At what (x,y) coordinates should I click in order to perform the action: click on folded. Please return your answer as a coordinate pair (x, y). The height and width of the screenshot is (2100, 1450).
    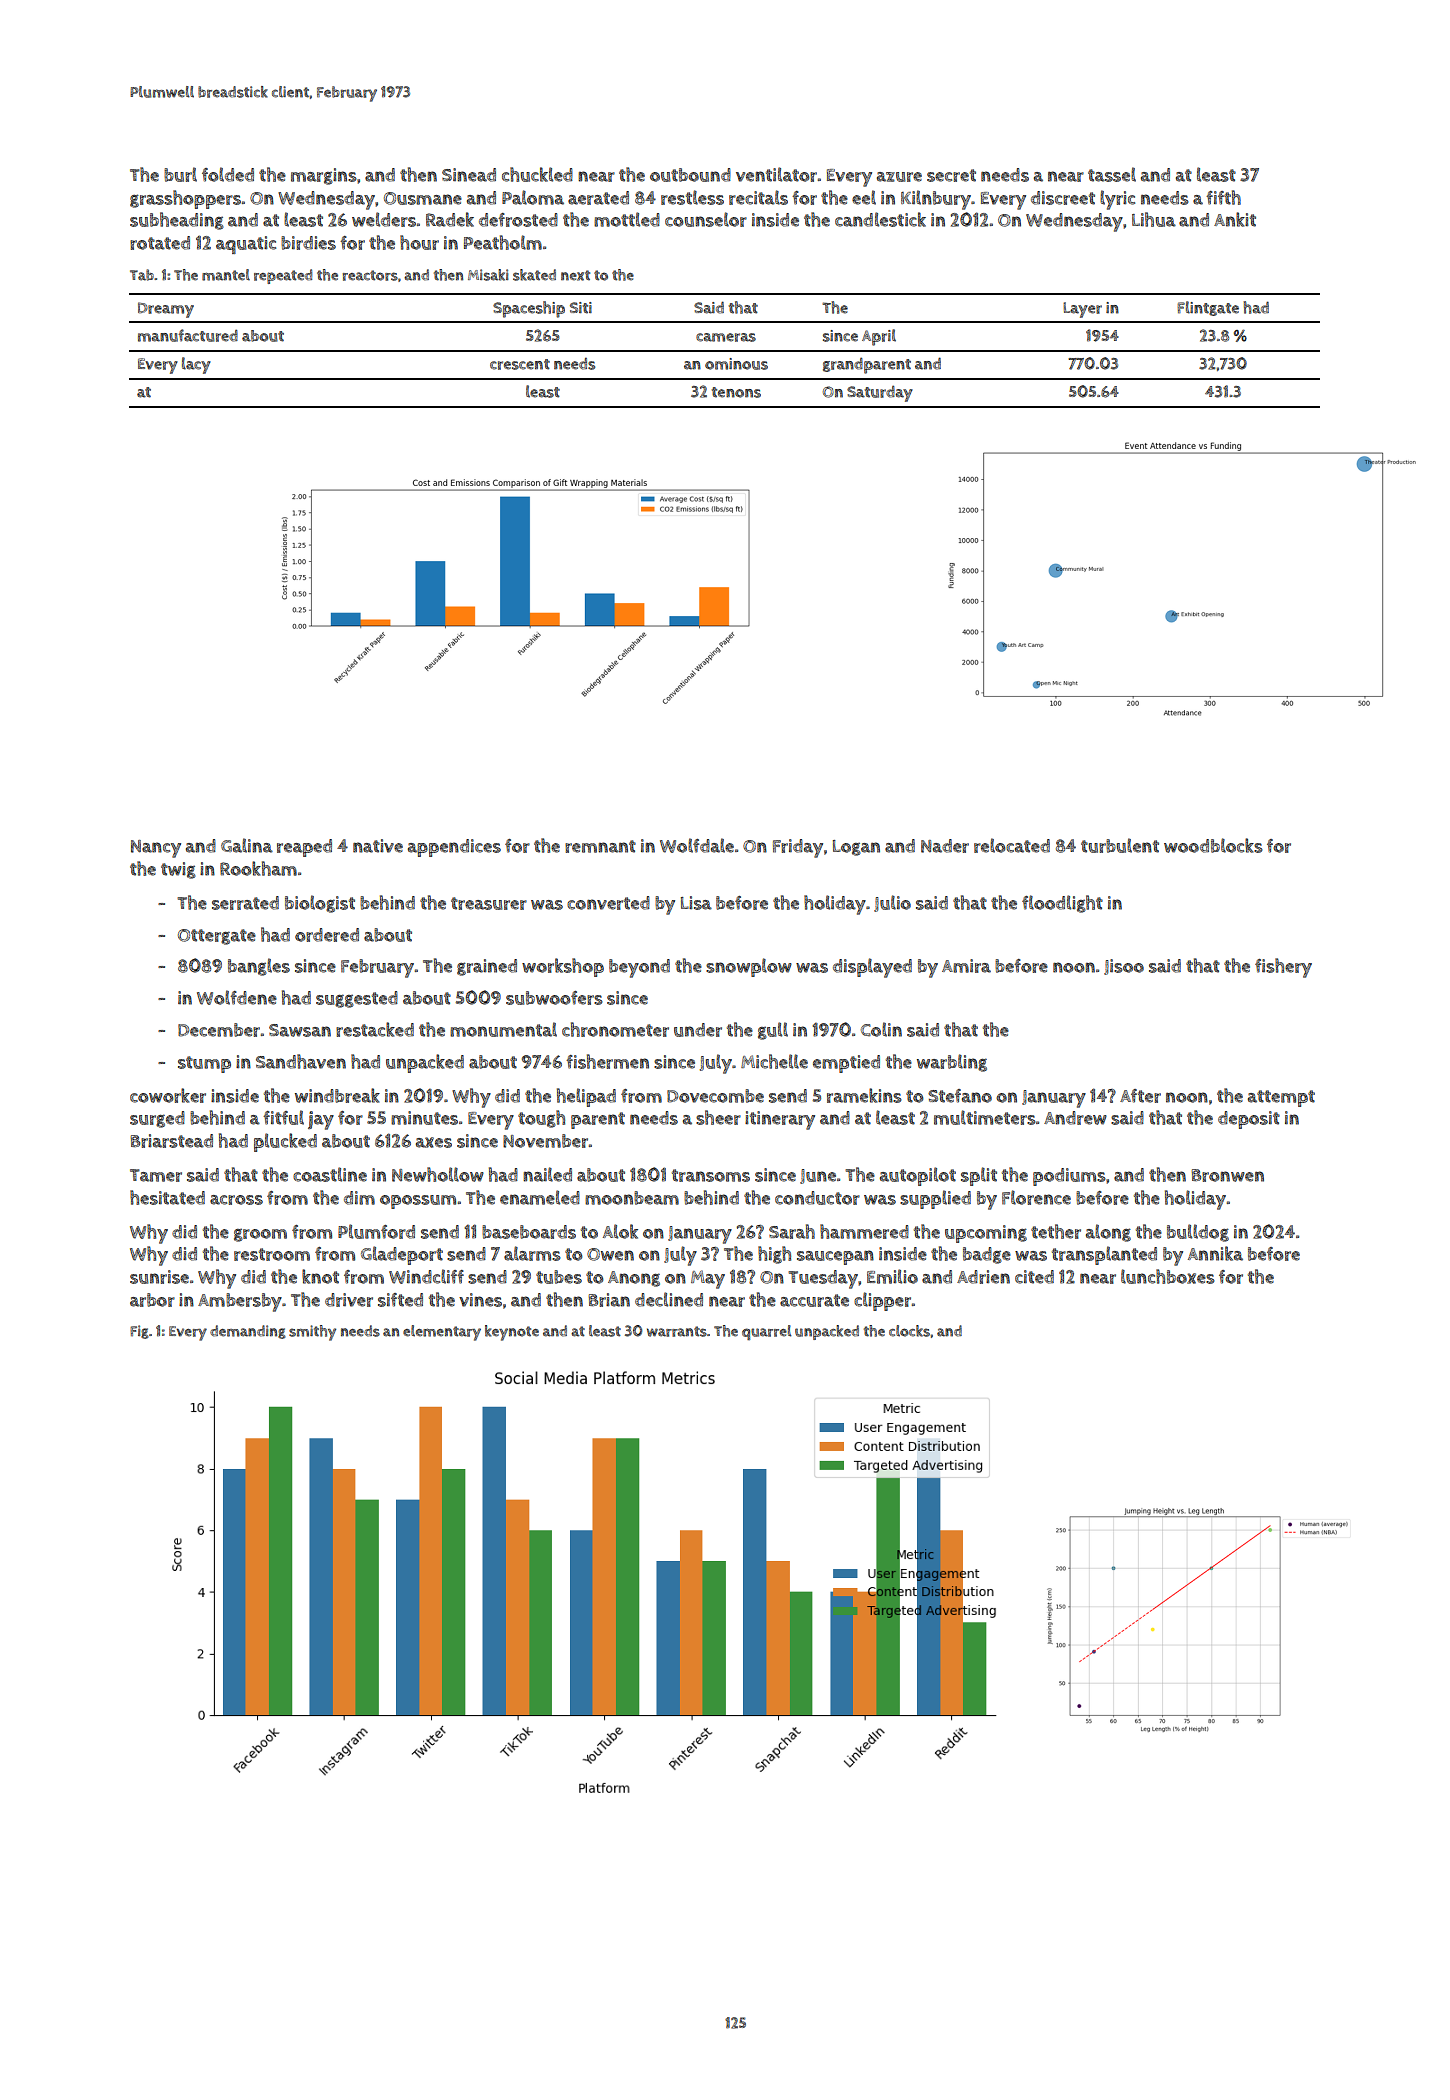
    Looking at the image, I should click on (228, 174).
